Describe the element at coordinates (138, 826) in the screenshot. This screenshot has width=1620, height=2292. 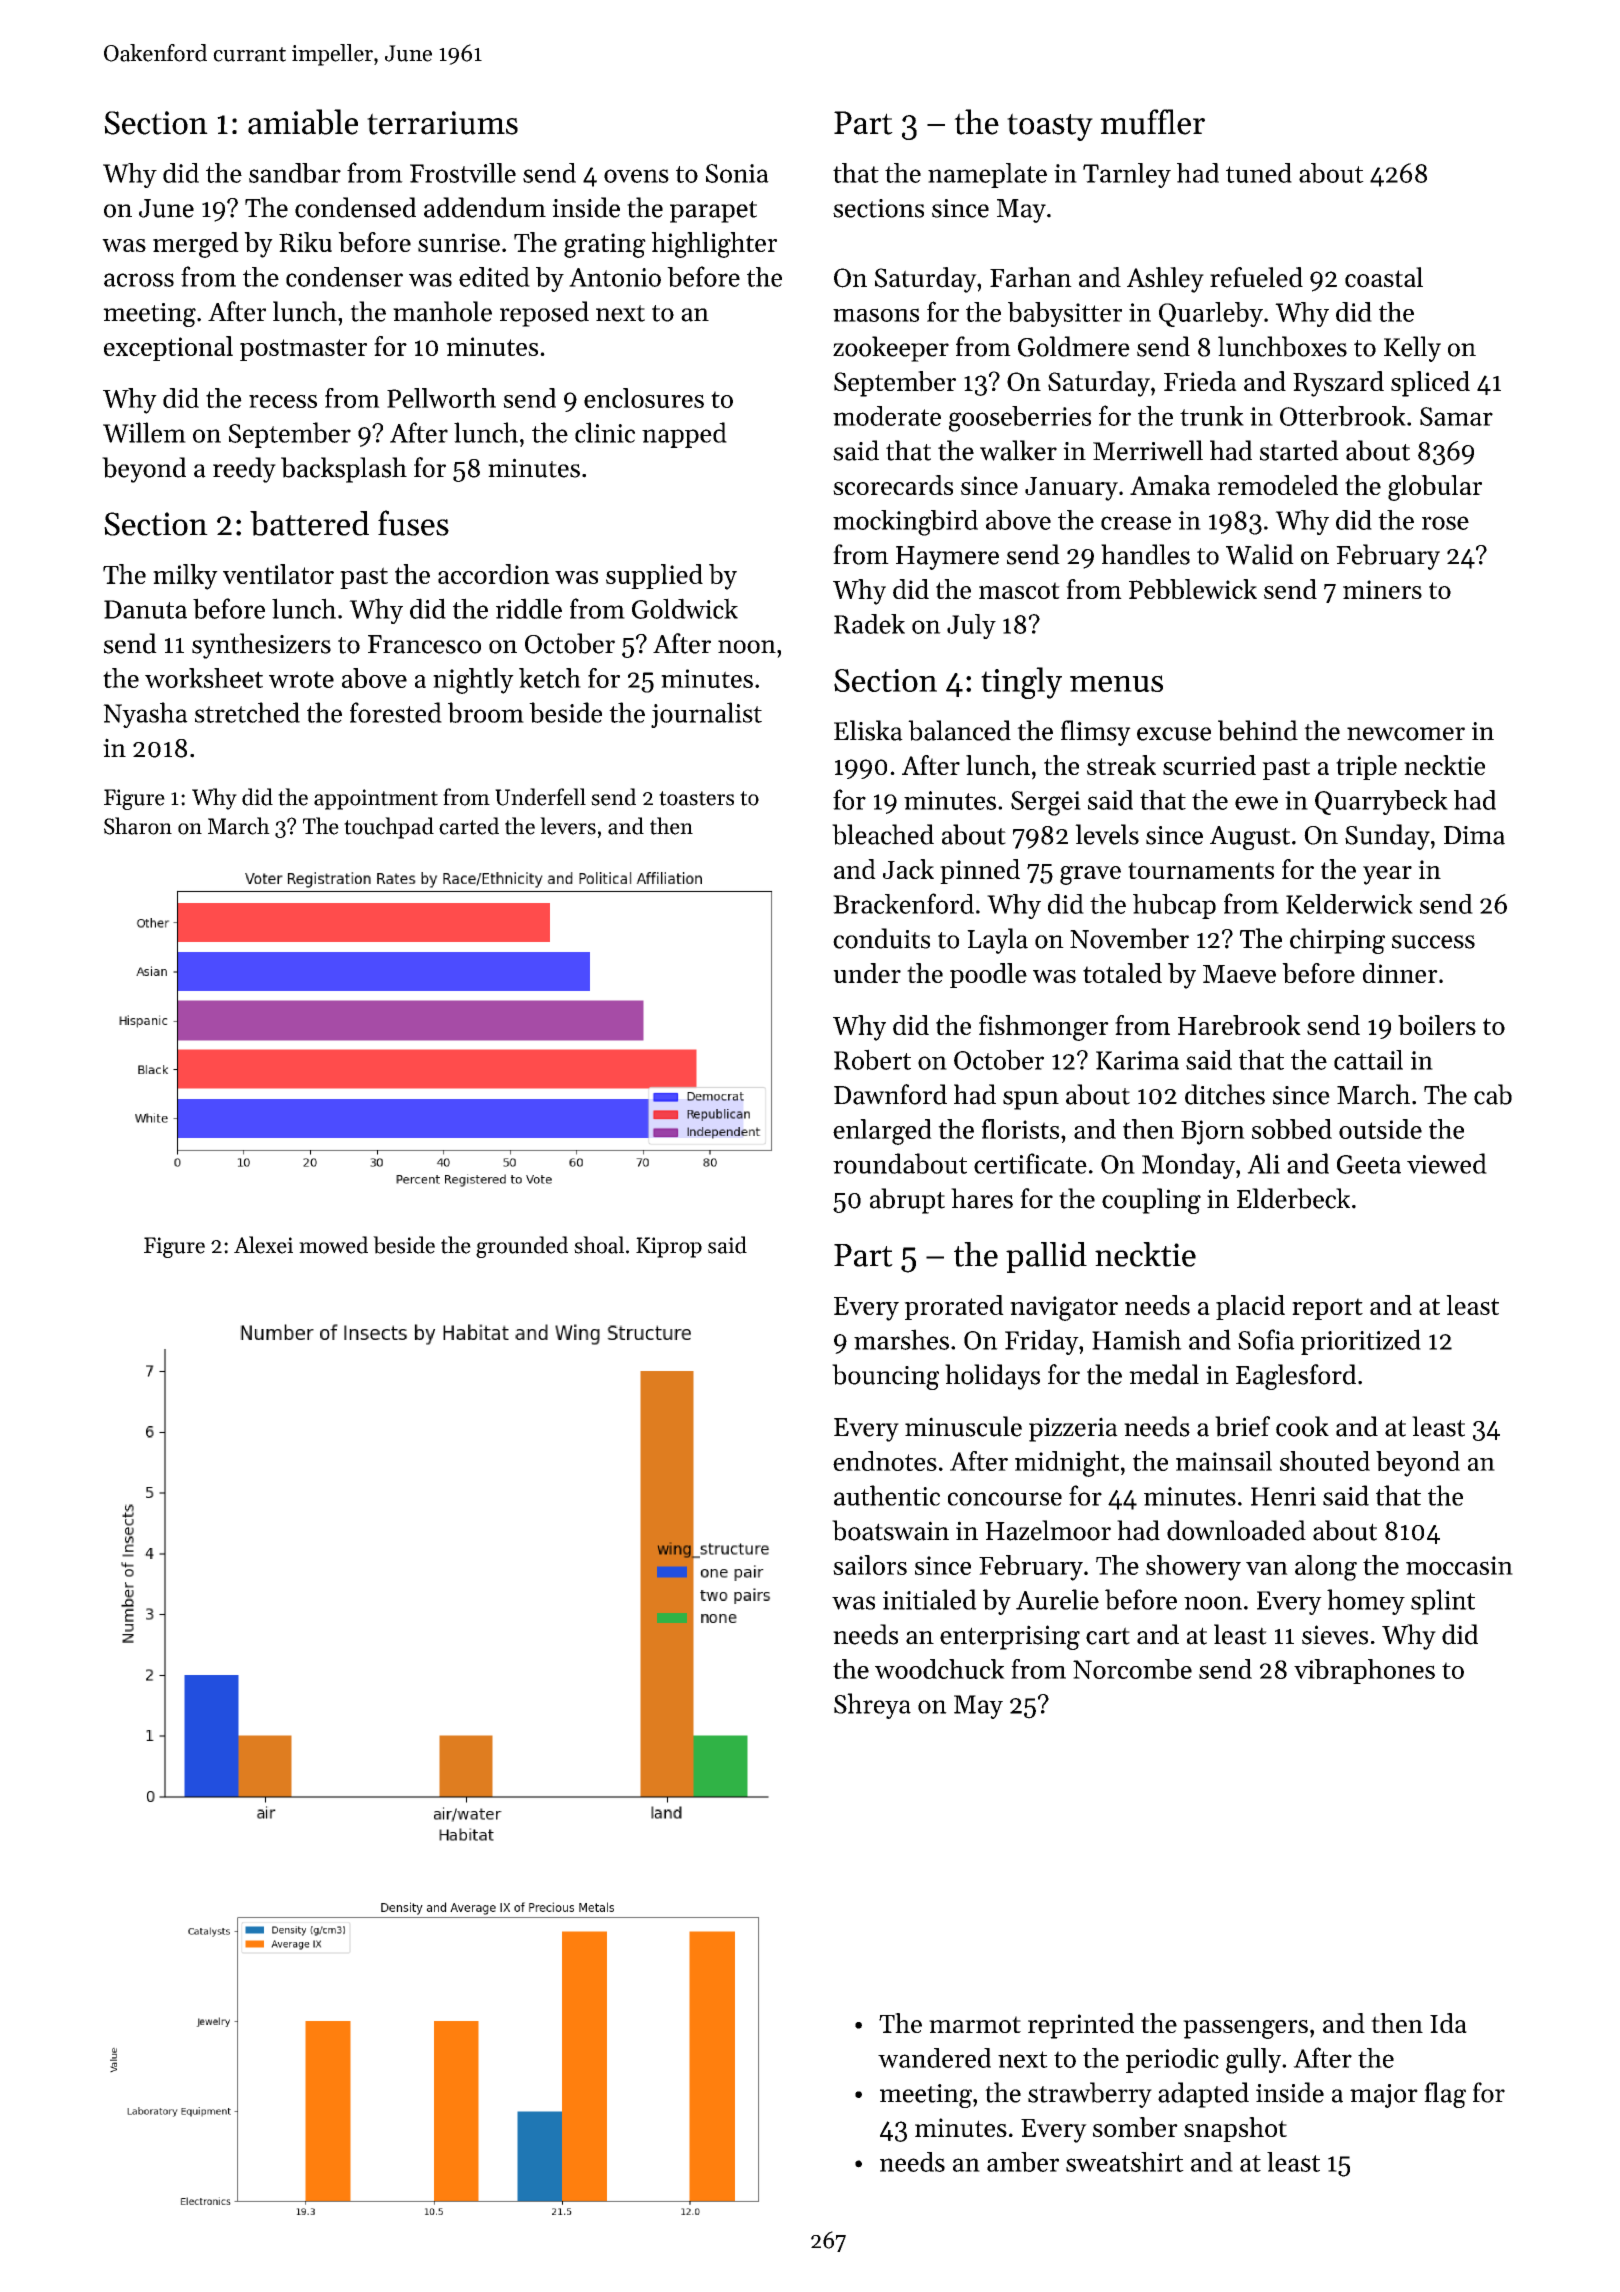
I see `Sharon` at that location.
